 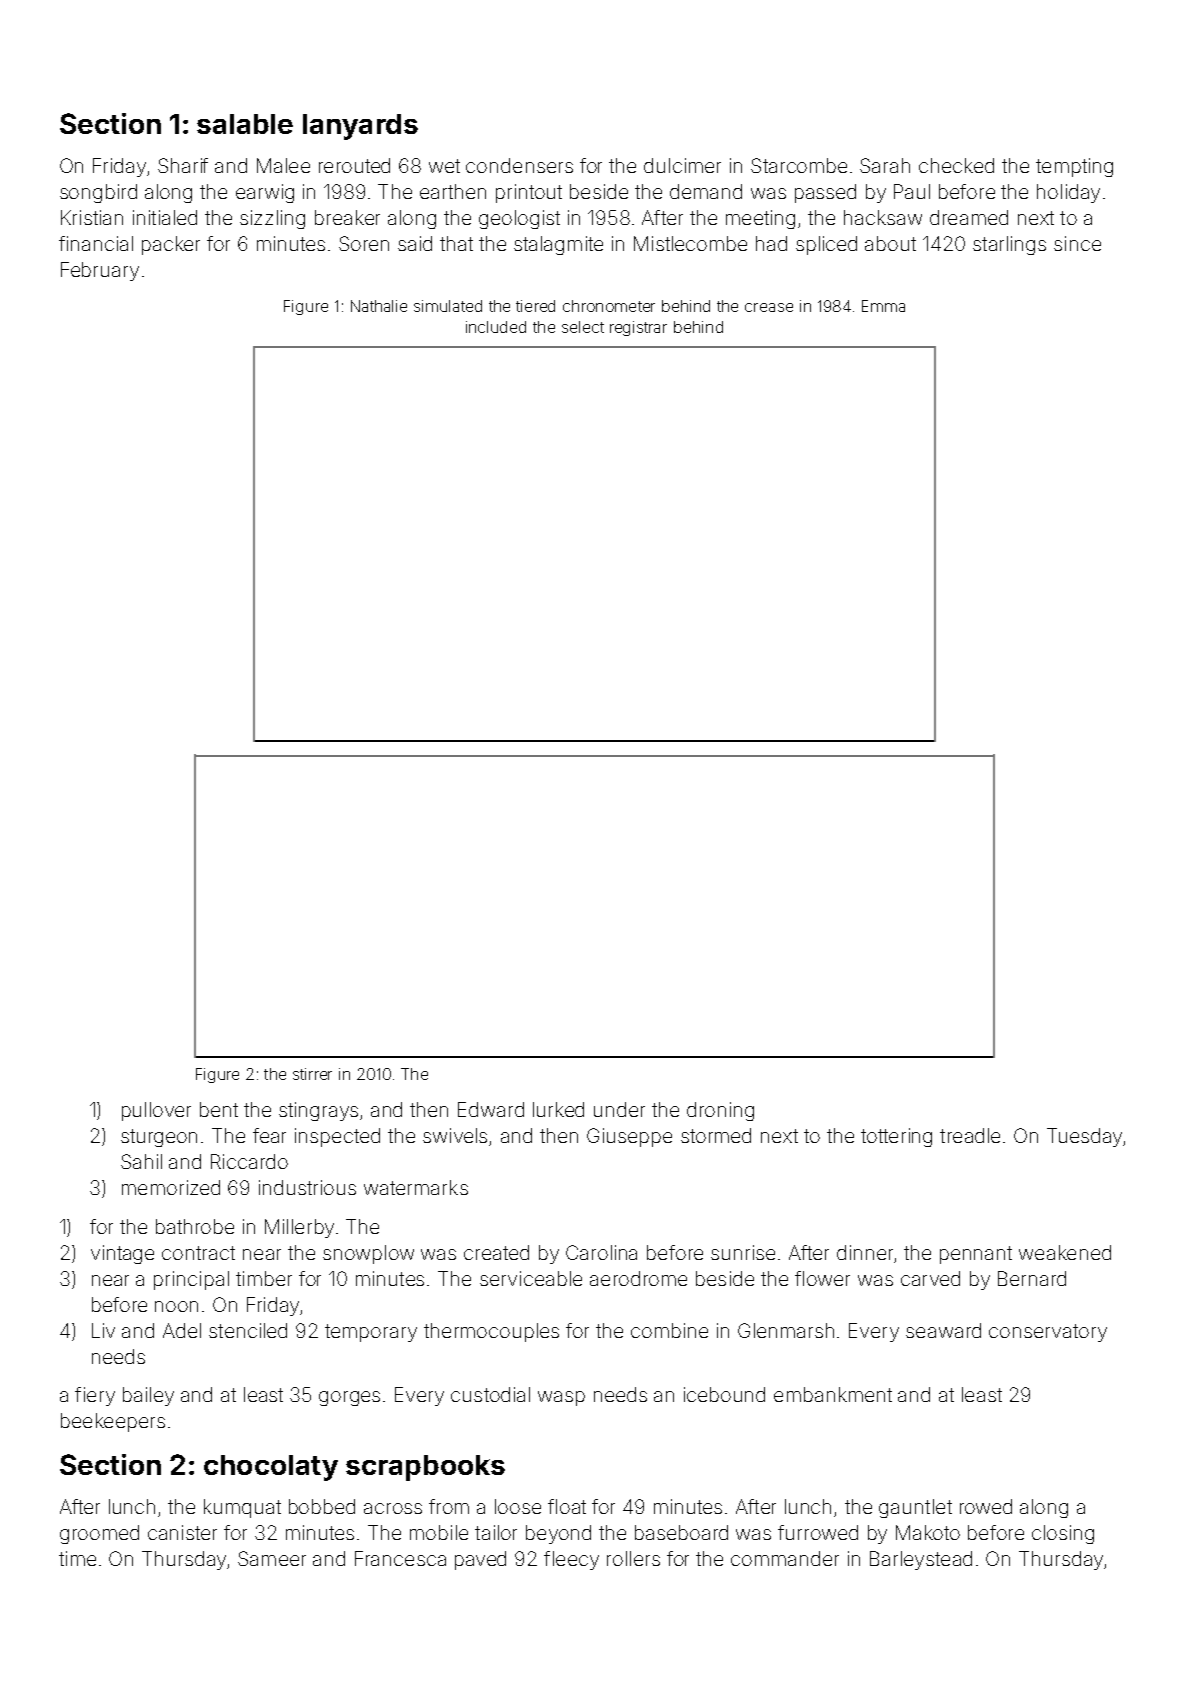 I want to click on industrious, so click(x=307, y=1187).
